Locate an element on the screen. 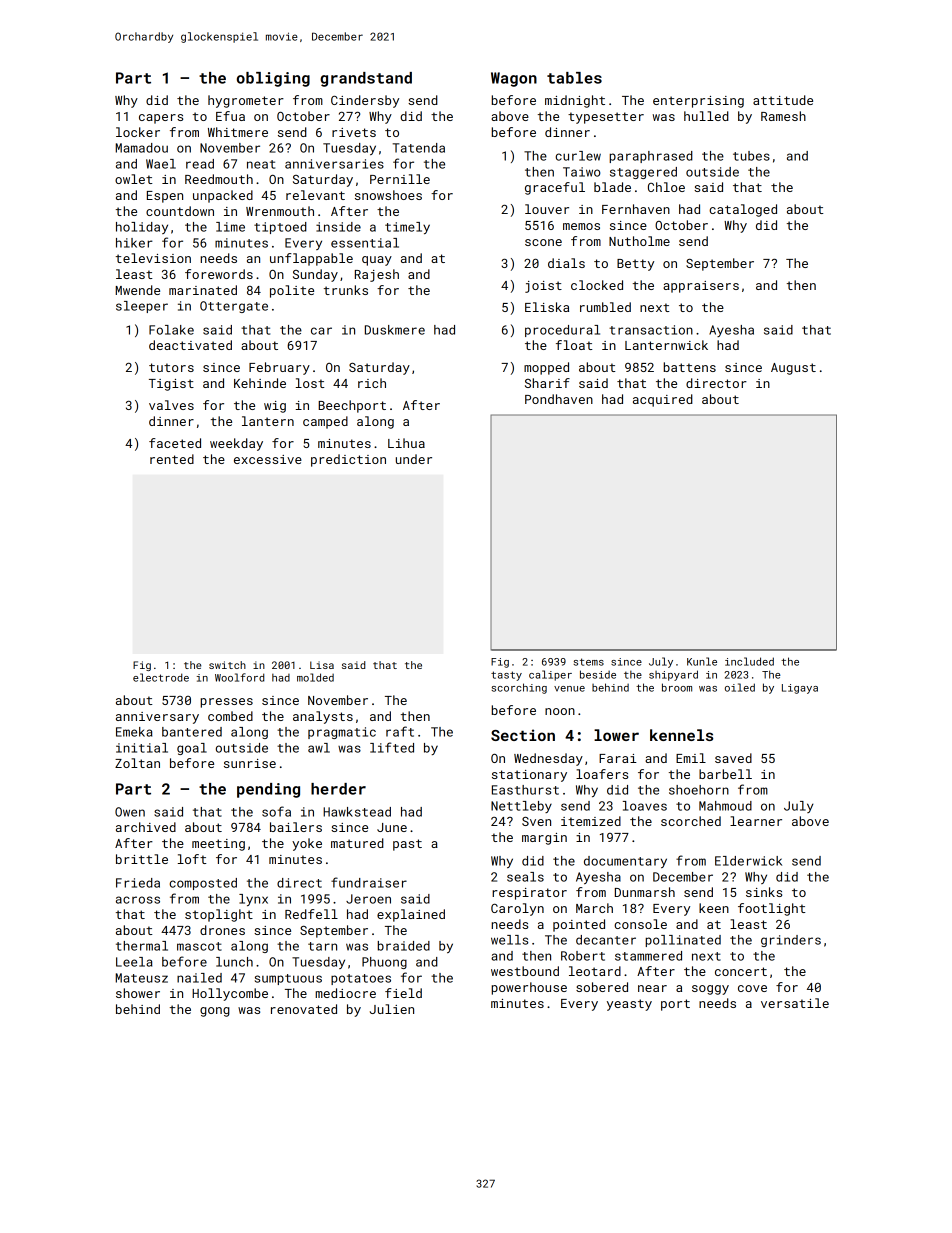 This screenshot has width=952, height=1233. Pondhaven is located at coordinates (559, 399).
